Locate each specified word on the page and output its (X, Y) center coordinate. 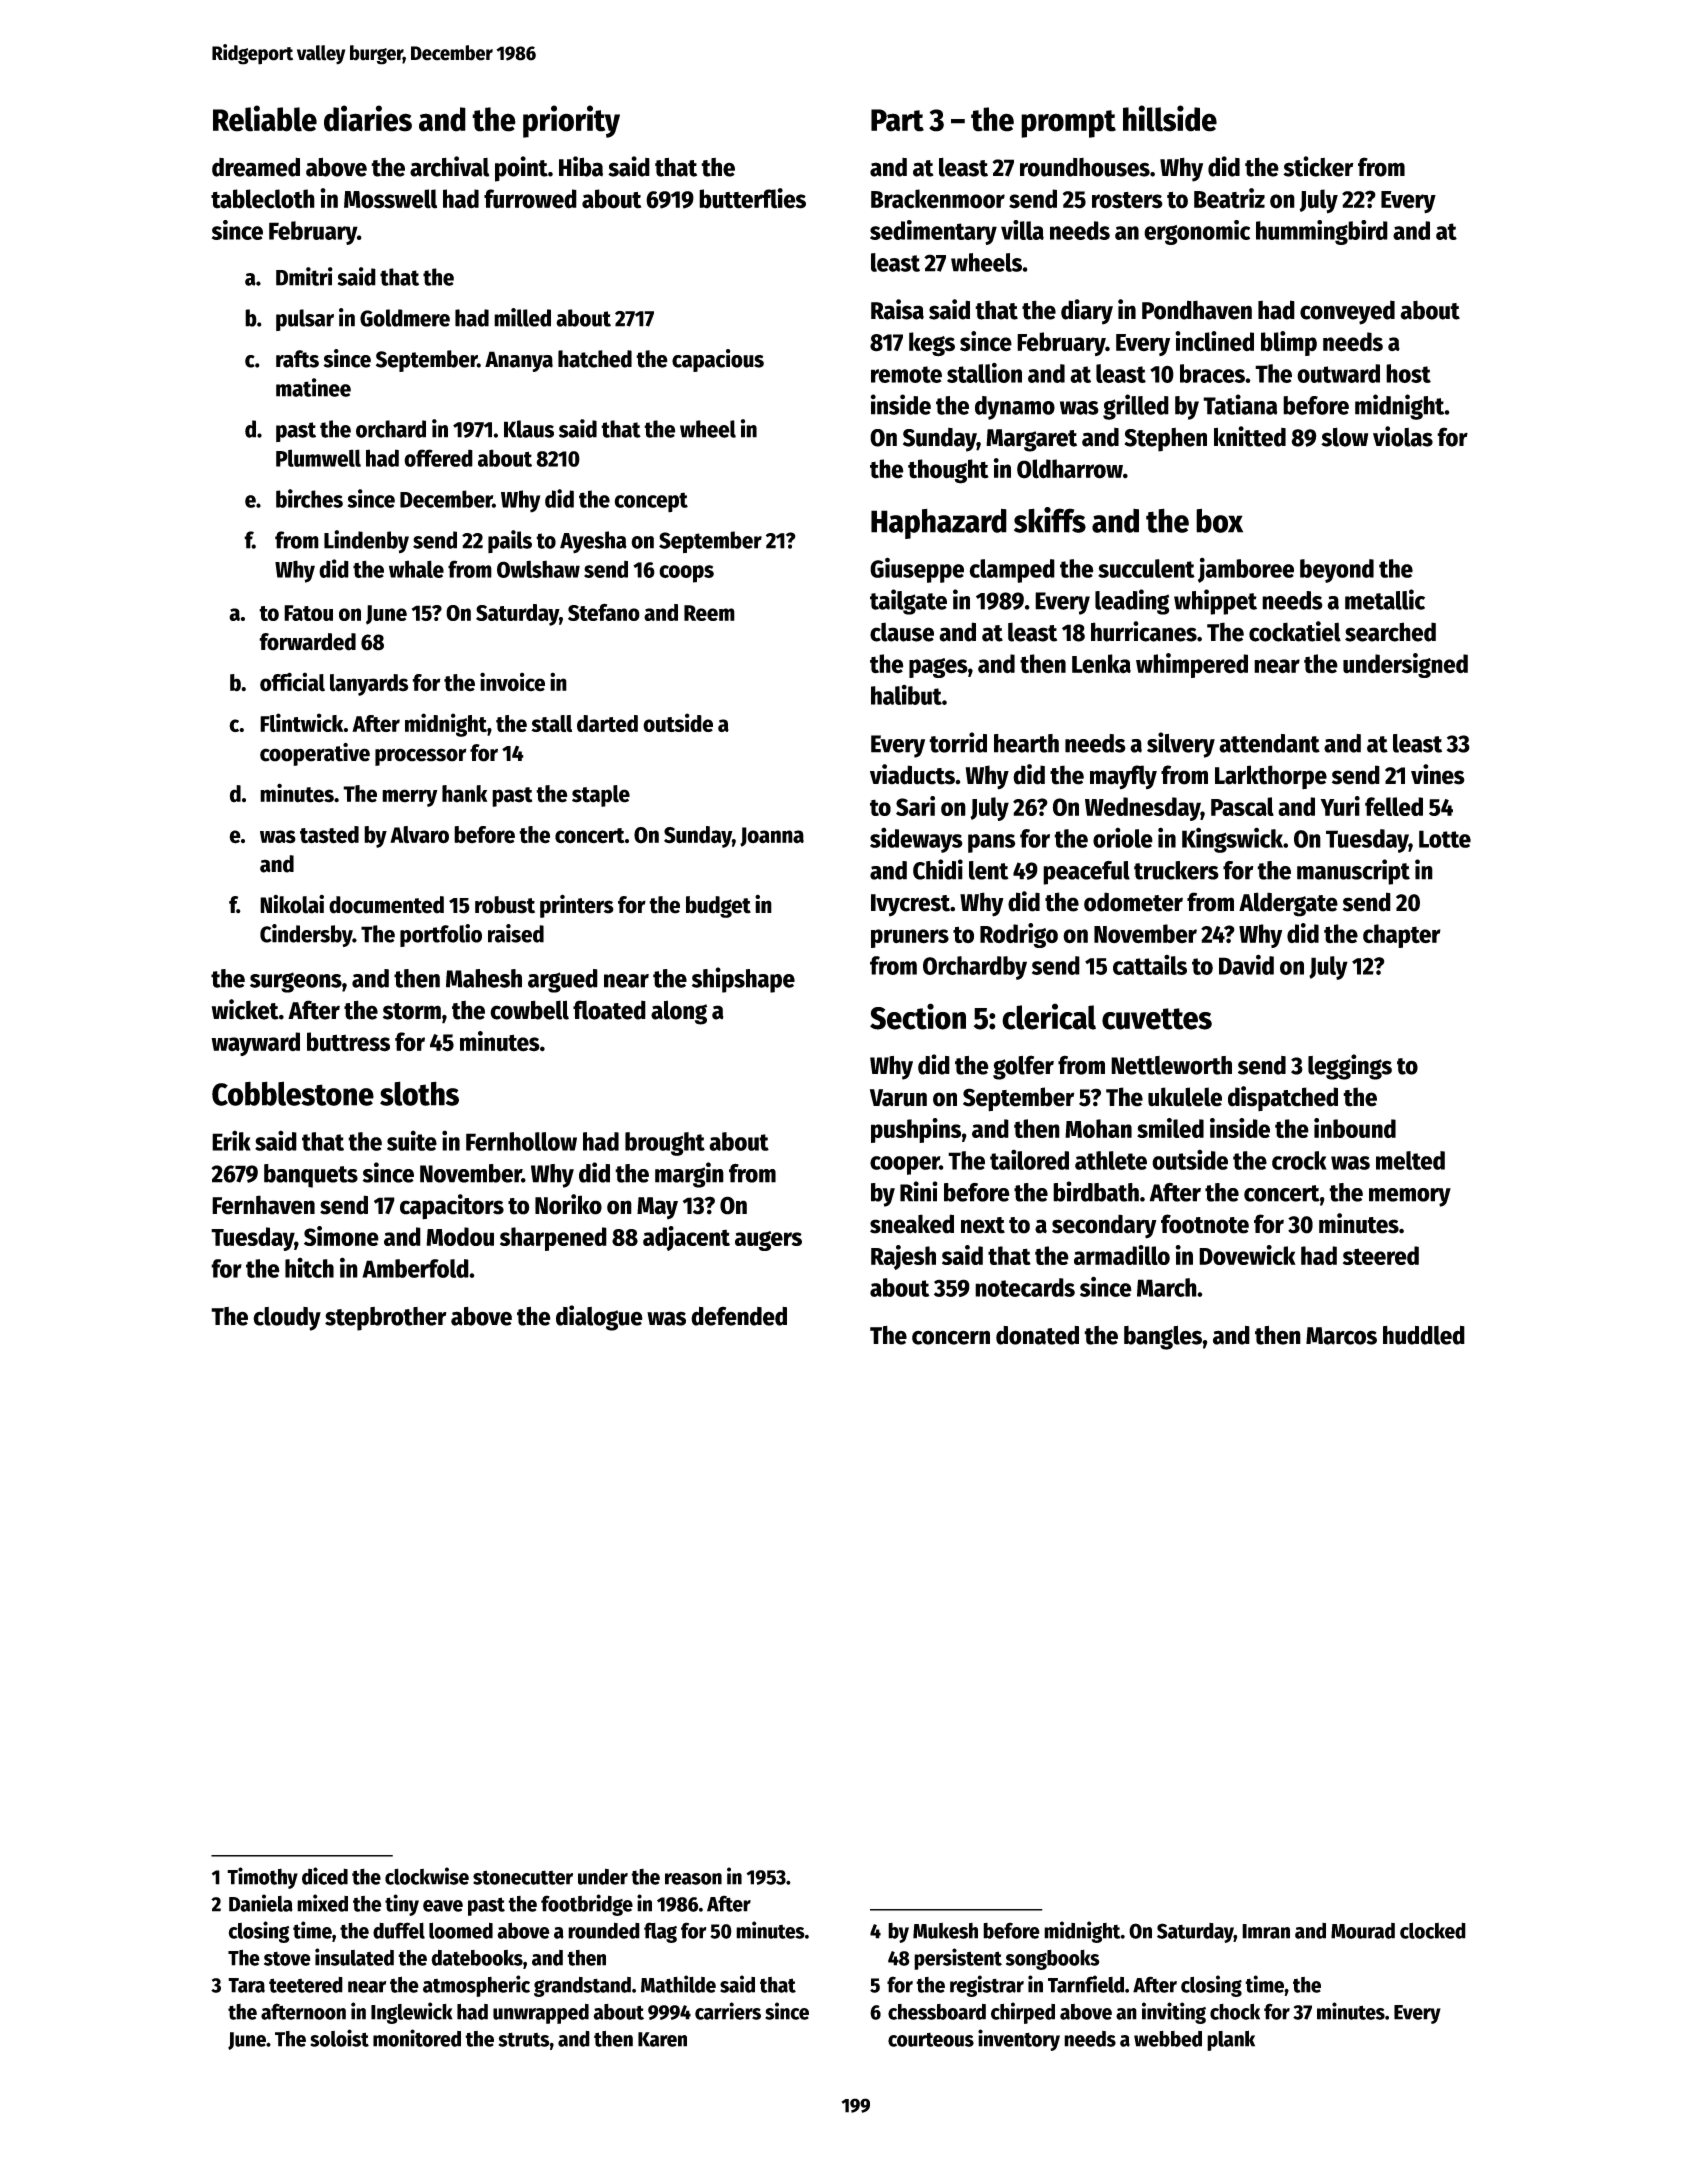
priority (571, 121)
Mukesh (945, 1931)
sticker (1318, 166)
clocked (1433, 1930)
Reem (709, 613)
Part (897, 120)
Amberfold (415, 1268)
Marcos (1341, 1336)
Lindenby (366, 541)
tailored (1029, 1159)
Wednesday (1143, 809)
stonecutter (523, 1877)
